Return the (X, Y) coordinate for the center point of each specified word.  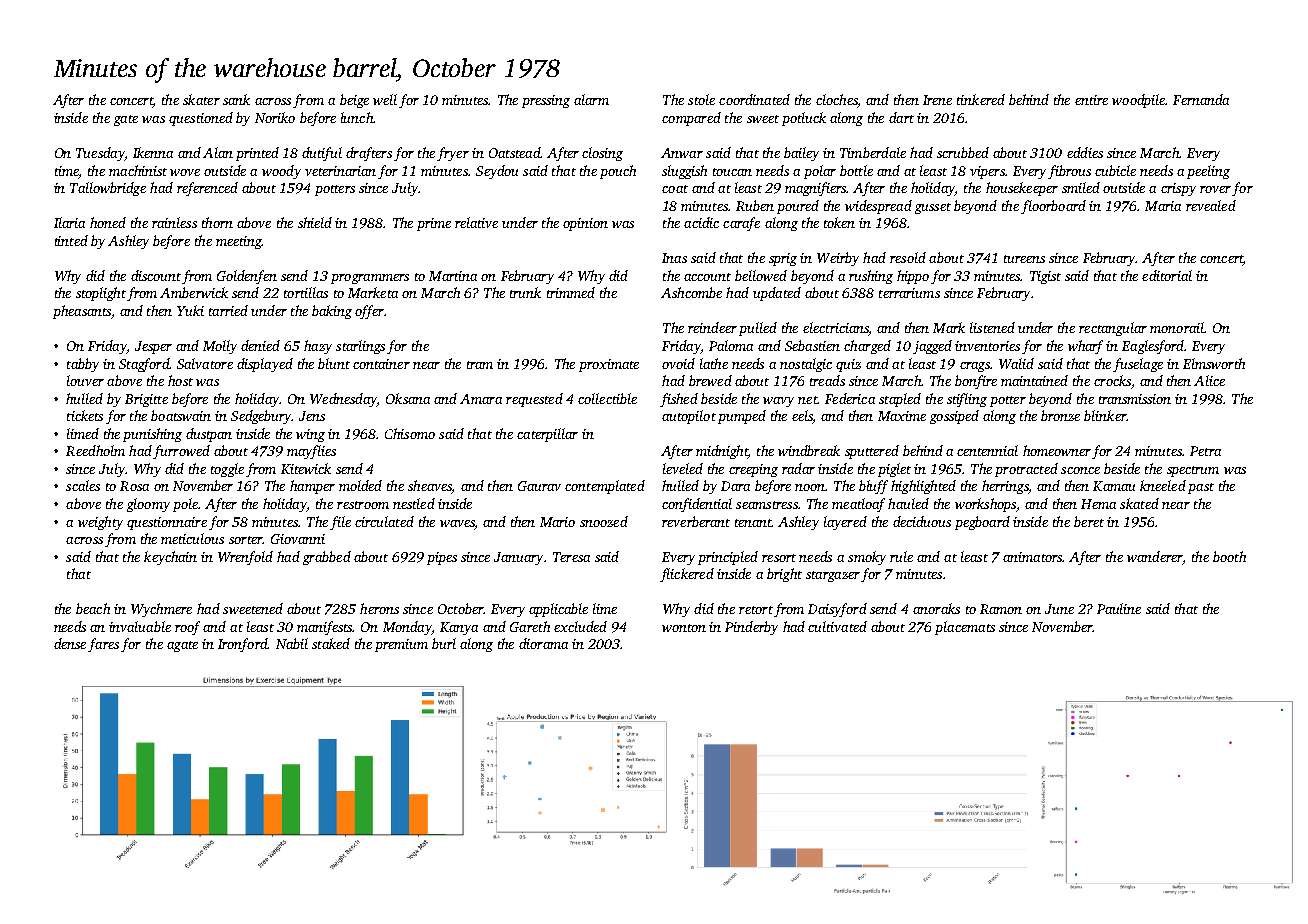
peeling (1208, 172)
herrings (1005, 487)
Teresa (571, 557)
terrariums (909, 293)
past (1201, 488)
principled (728, 558)
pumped (742, 417)
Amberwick (194, 292)
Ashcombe (691, 292)
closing (602, 154)
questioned (201, 119)
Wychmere (161, 610)
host (180, 380)
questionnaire (167, 523)
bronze (1060, 415)
